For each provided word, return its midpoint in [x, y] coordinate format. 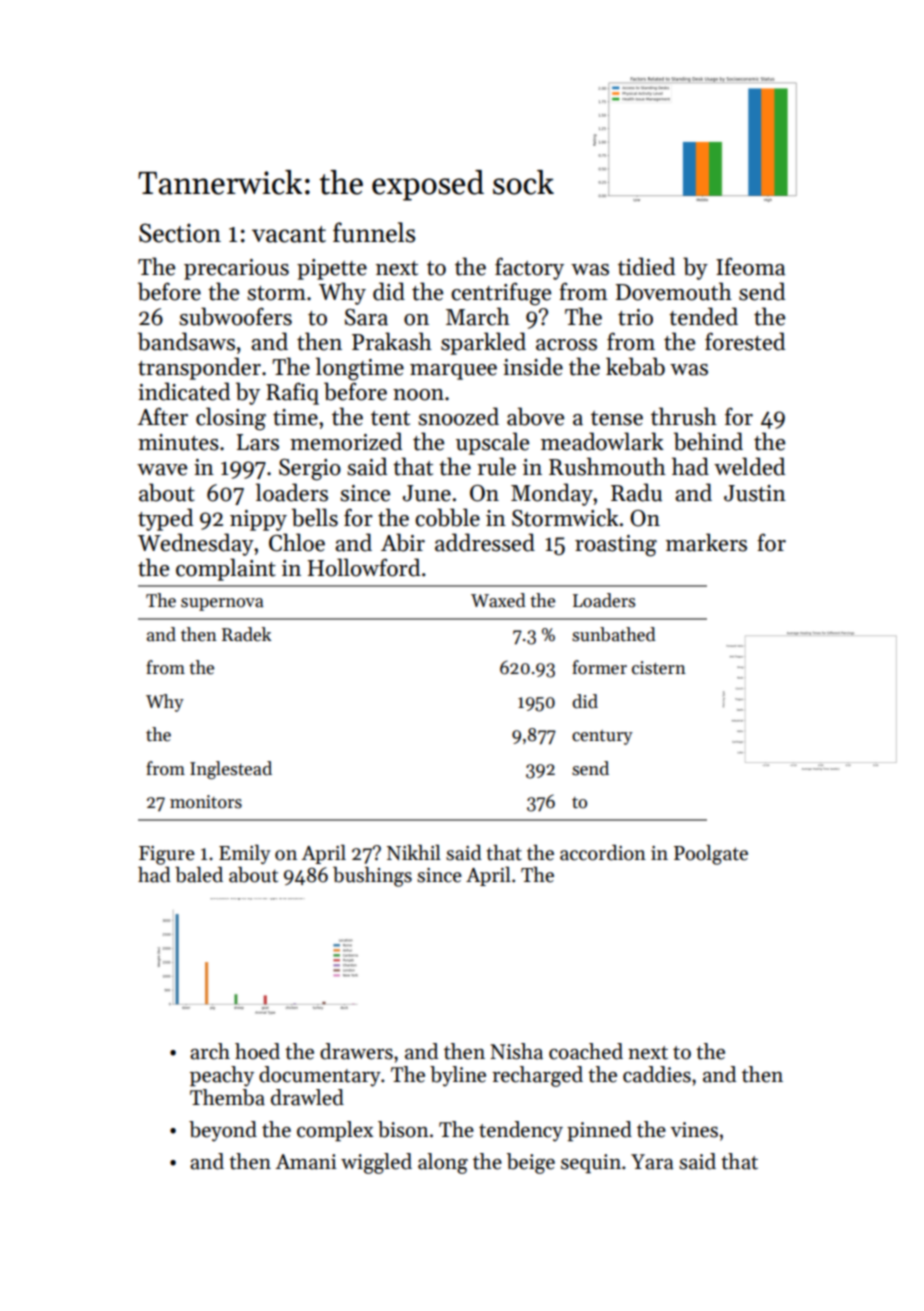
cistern [659, 668]
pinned [599, 1131]
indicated [184, 391]
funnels [374, 232]
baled [199, 875]
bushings [372, 877]
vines [694, 1130]
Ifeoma [750, 266]
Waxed [498, 600]
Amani [306, 1162]
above [535, 416]
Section [180, 233]
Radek [246, 634]
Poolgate [711, 855]
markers [706, 542]
